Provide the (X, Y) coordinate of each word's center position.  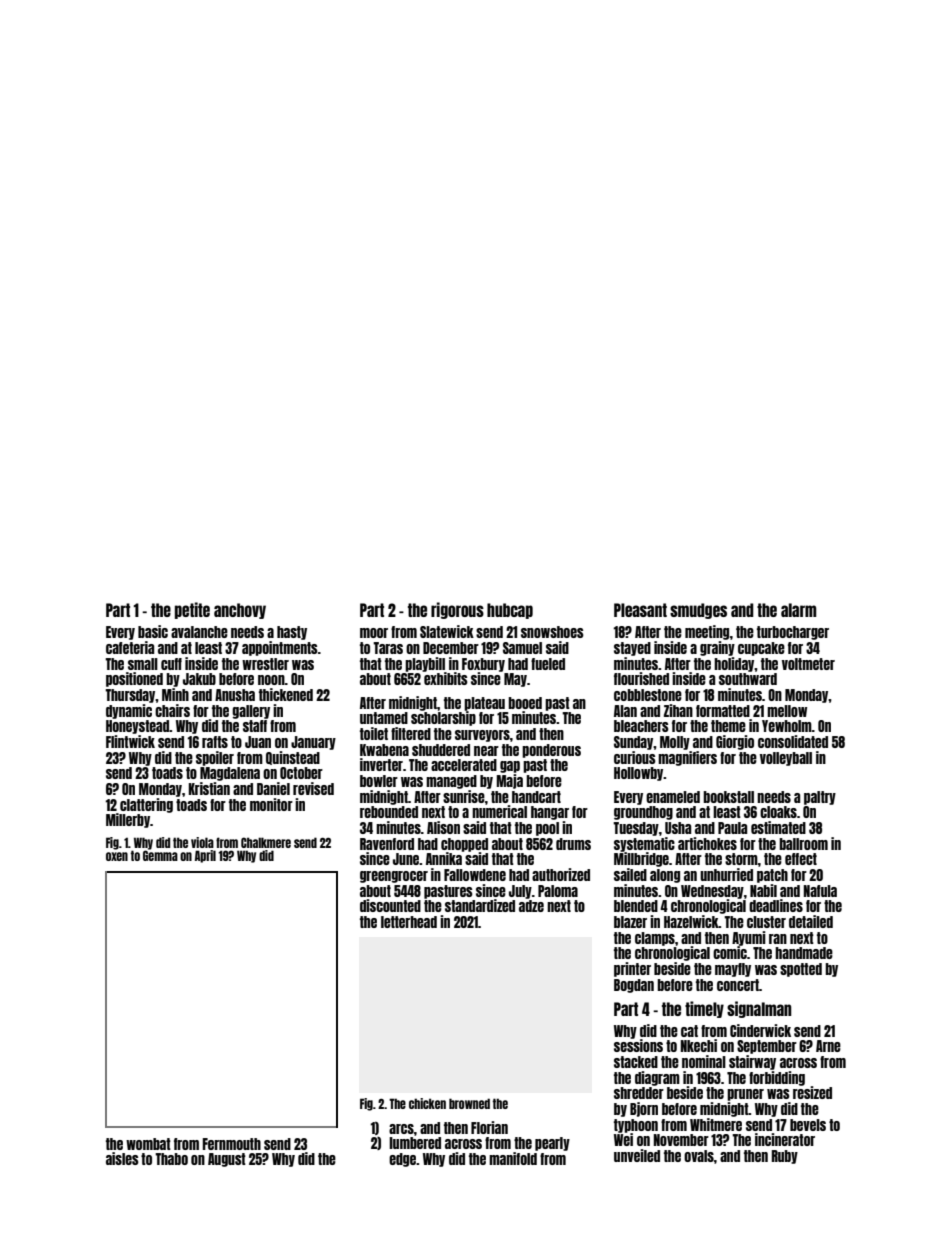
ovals (699, 1156)
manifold (513, 1158)
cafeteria (130, 647)
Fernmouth (232, 1144)
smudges (698, 611)
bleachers (641, 726)
